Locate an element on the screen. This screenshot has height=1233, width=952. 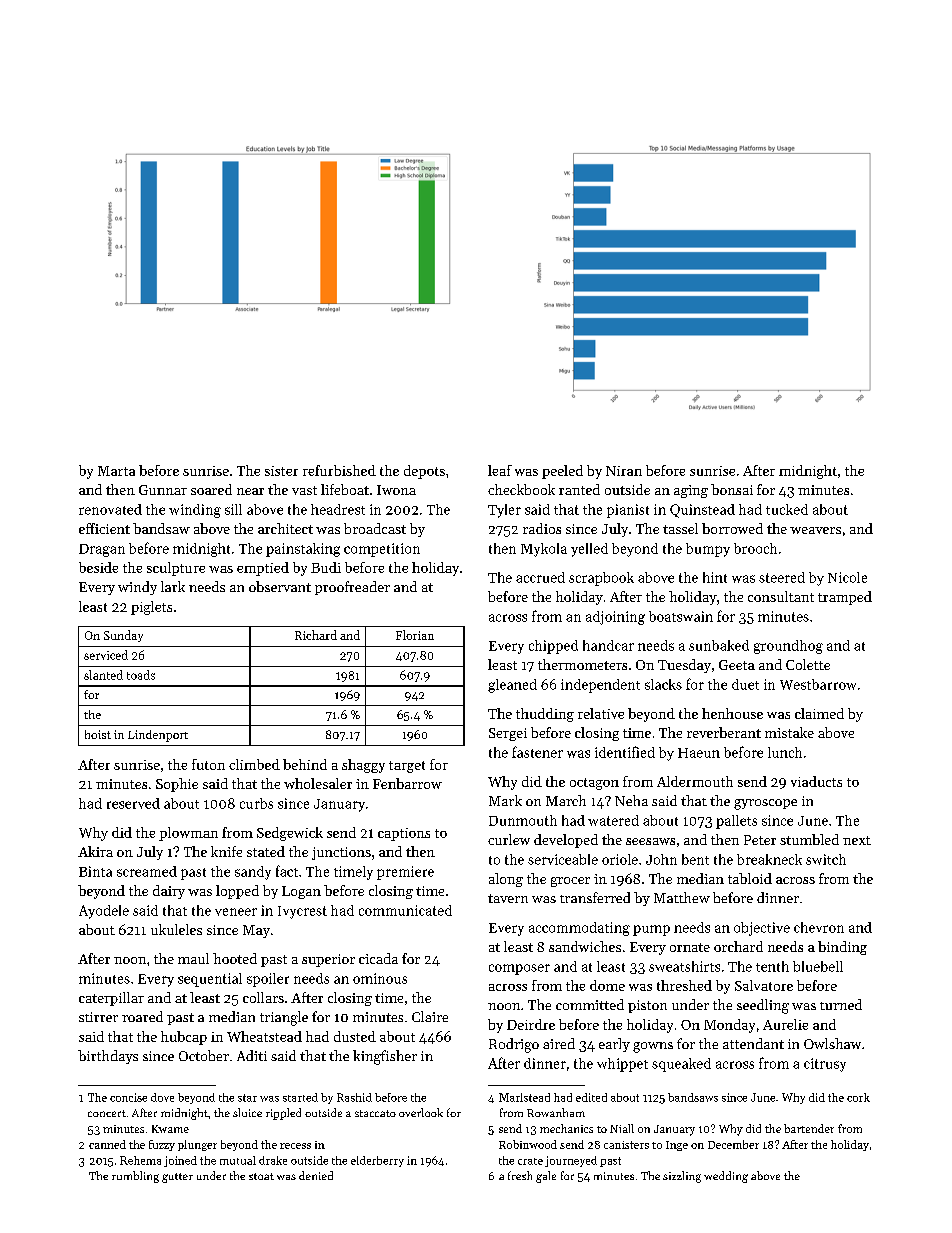
dove is located at coordinates (162, 1097).
